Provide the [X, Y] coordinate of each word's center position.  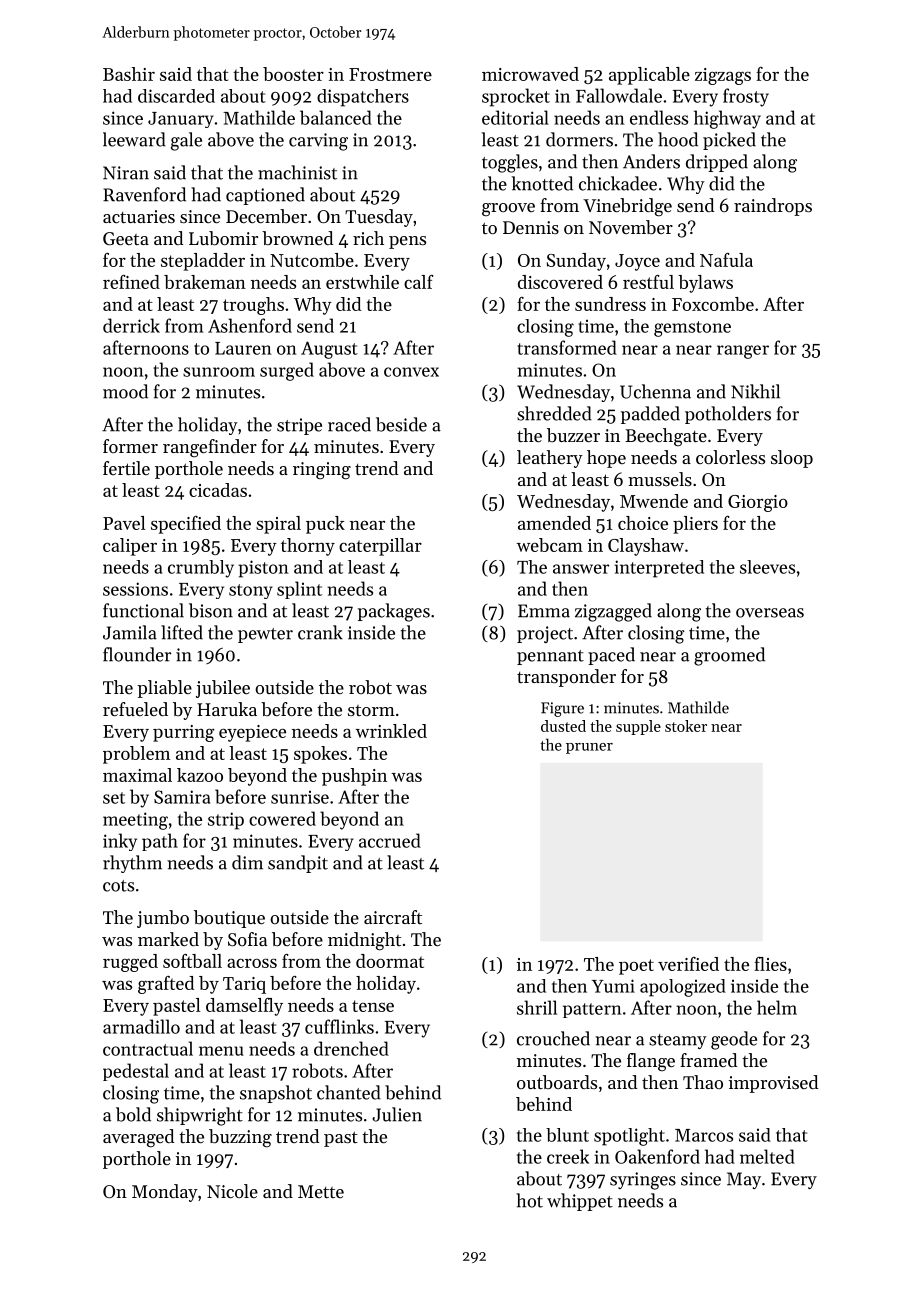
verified [688, 964]
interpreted [659, 569]
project [545, 634]
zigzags [723, 76]
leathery [550, 459]
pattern [592, 1010]
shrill [537, 1007]
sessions [135, 589]
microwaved [530, 74]
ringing [322, 471]
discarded [176, 96]
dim [247, 862]
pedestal [136, 1072]
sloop [792, 459]
